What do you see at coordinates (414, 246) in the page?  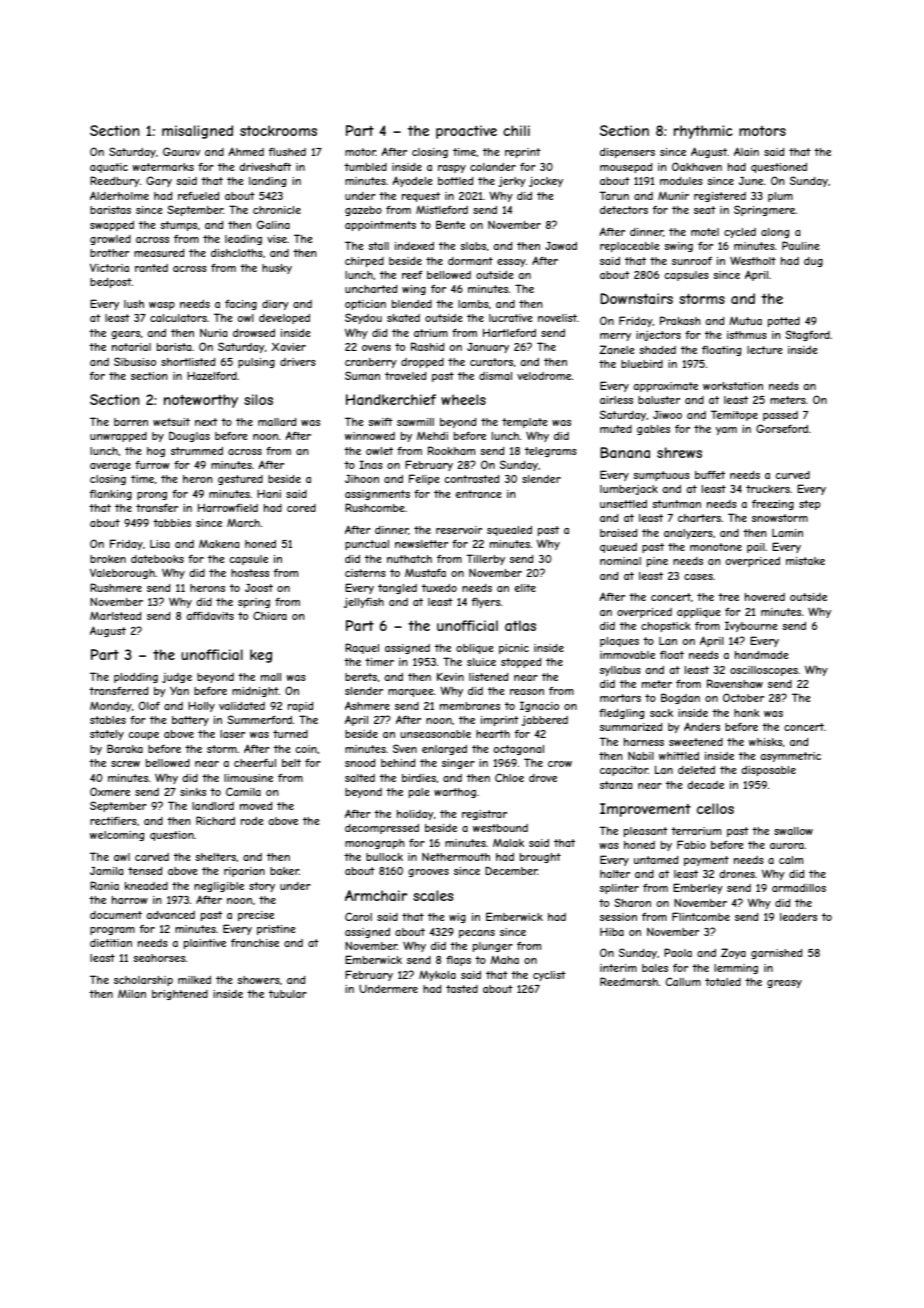 I see `indexed` at bounding box center [414, 246].
